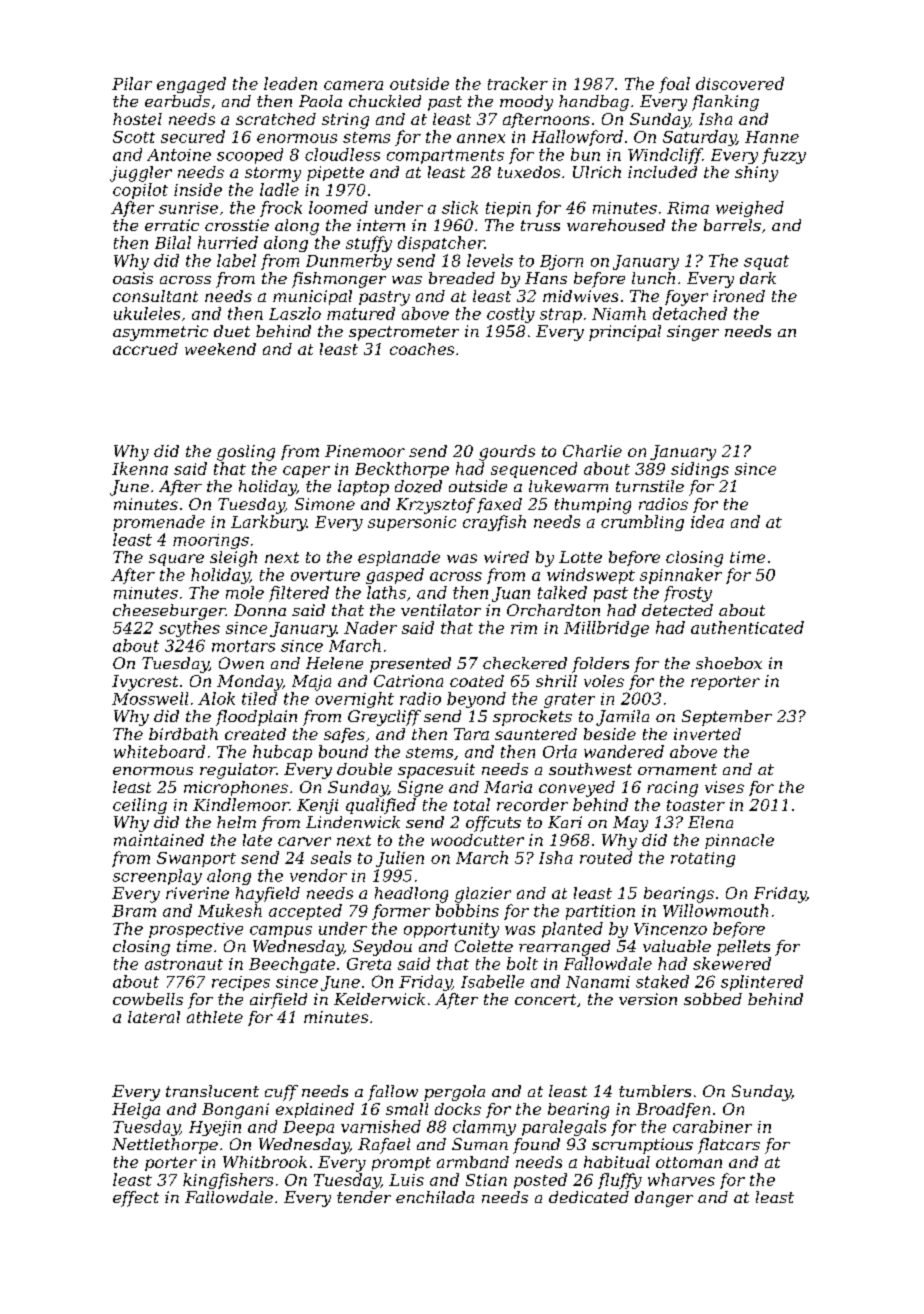 The width and height of the image is (924, 1314). What do you see at coordinates (165, 1146) in the image?
I see `Nettlethorpe` at bounding box center [165, 1146].
